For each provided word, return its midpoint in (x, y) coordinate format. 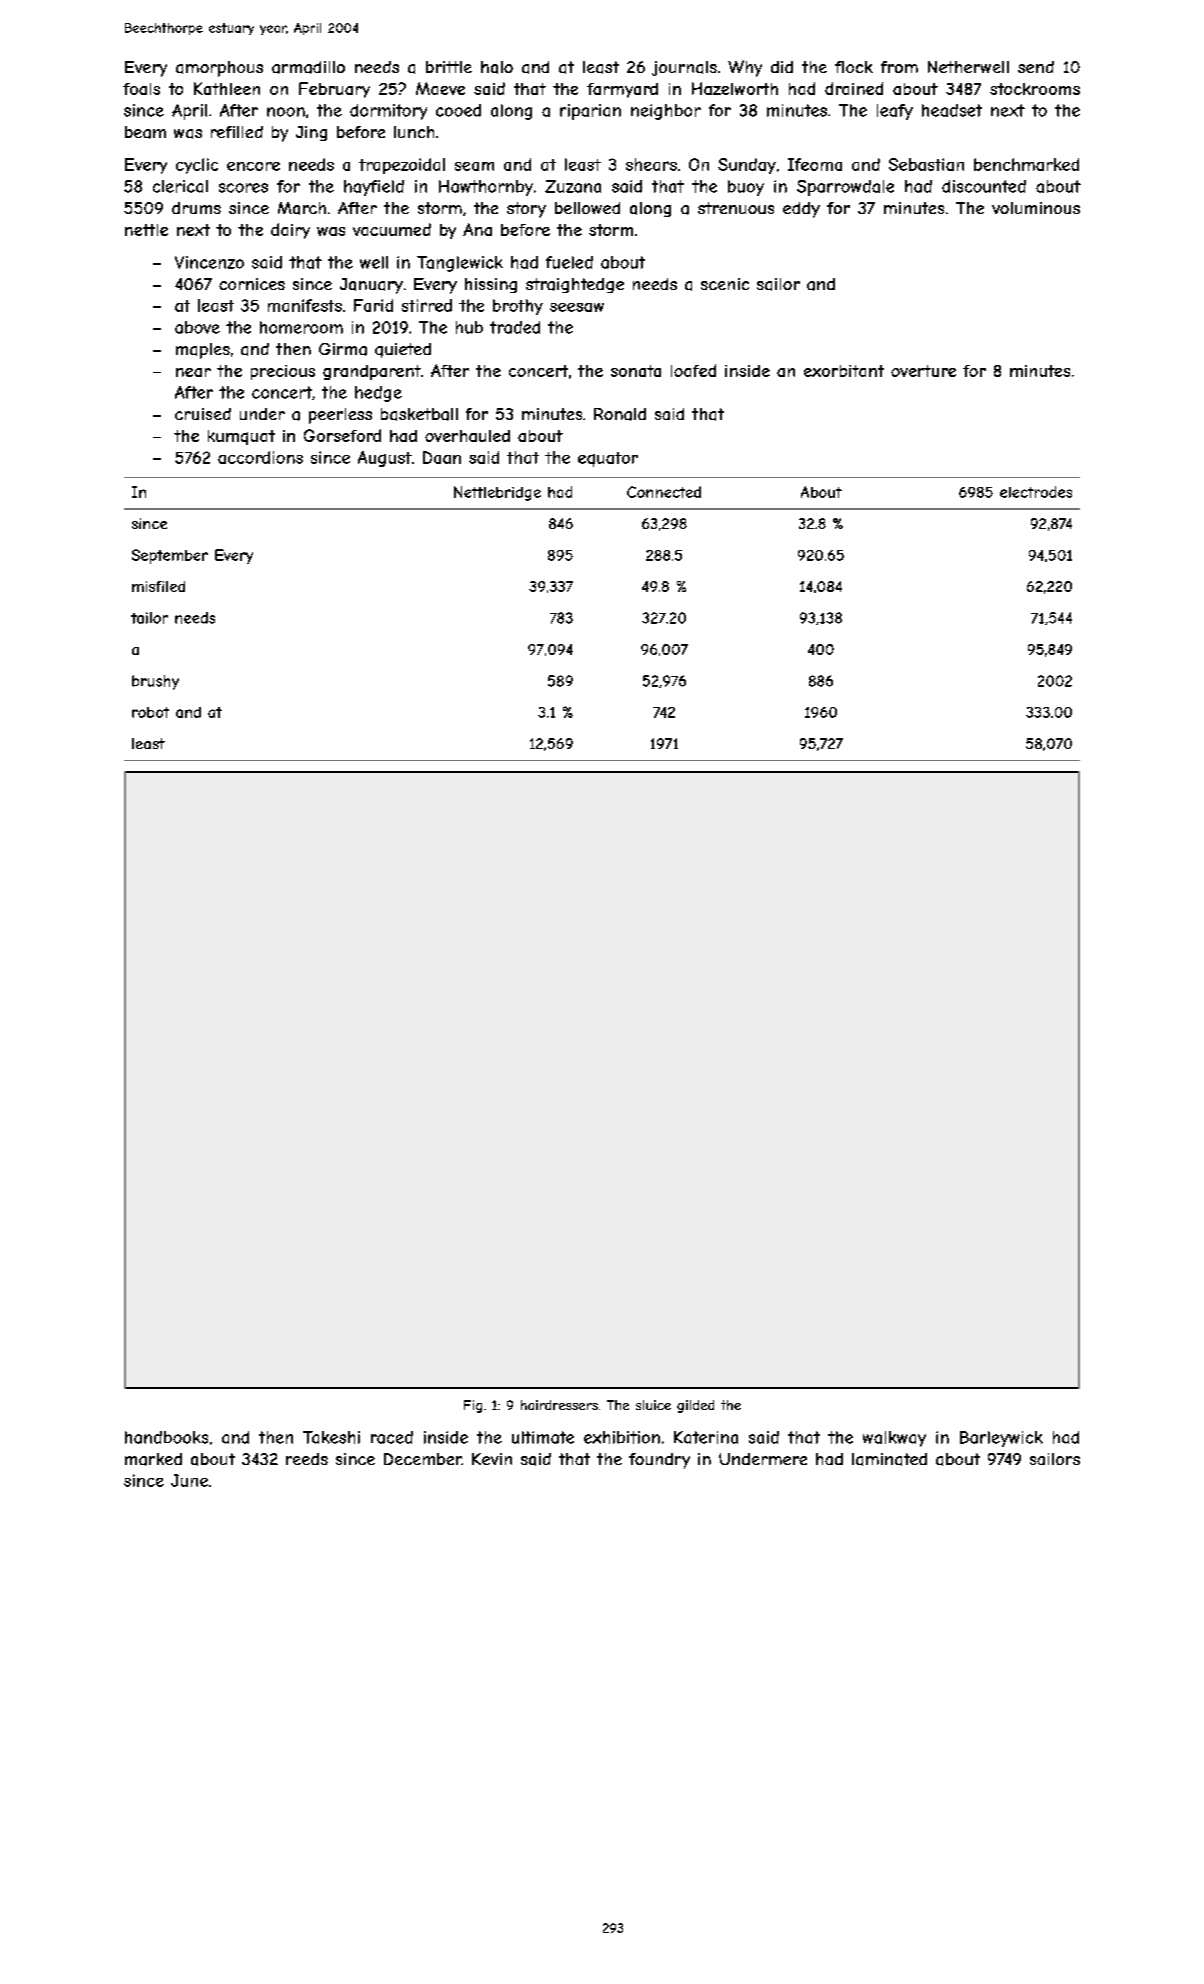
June (189, 1480)
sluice (653, 1405)
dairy (290, 231)
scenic (725, 284)
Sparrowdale (845, 188)
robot (150, 712)
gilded (695, 1406)
